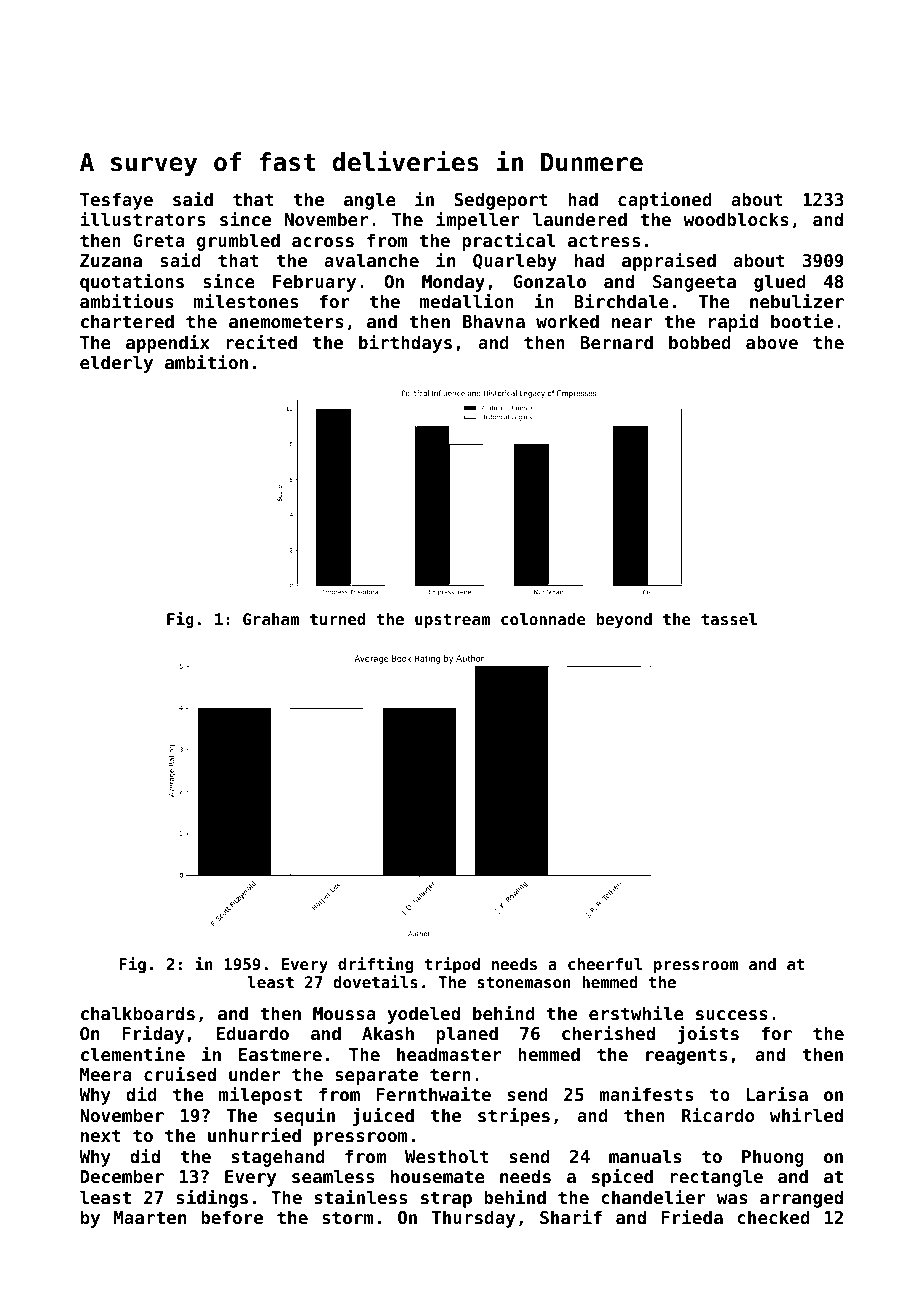 Image resolution: width=924 pixels, height=1311 pixels. I want to click on colonnade, so click(543, 619).
